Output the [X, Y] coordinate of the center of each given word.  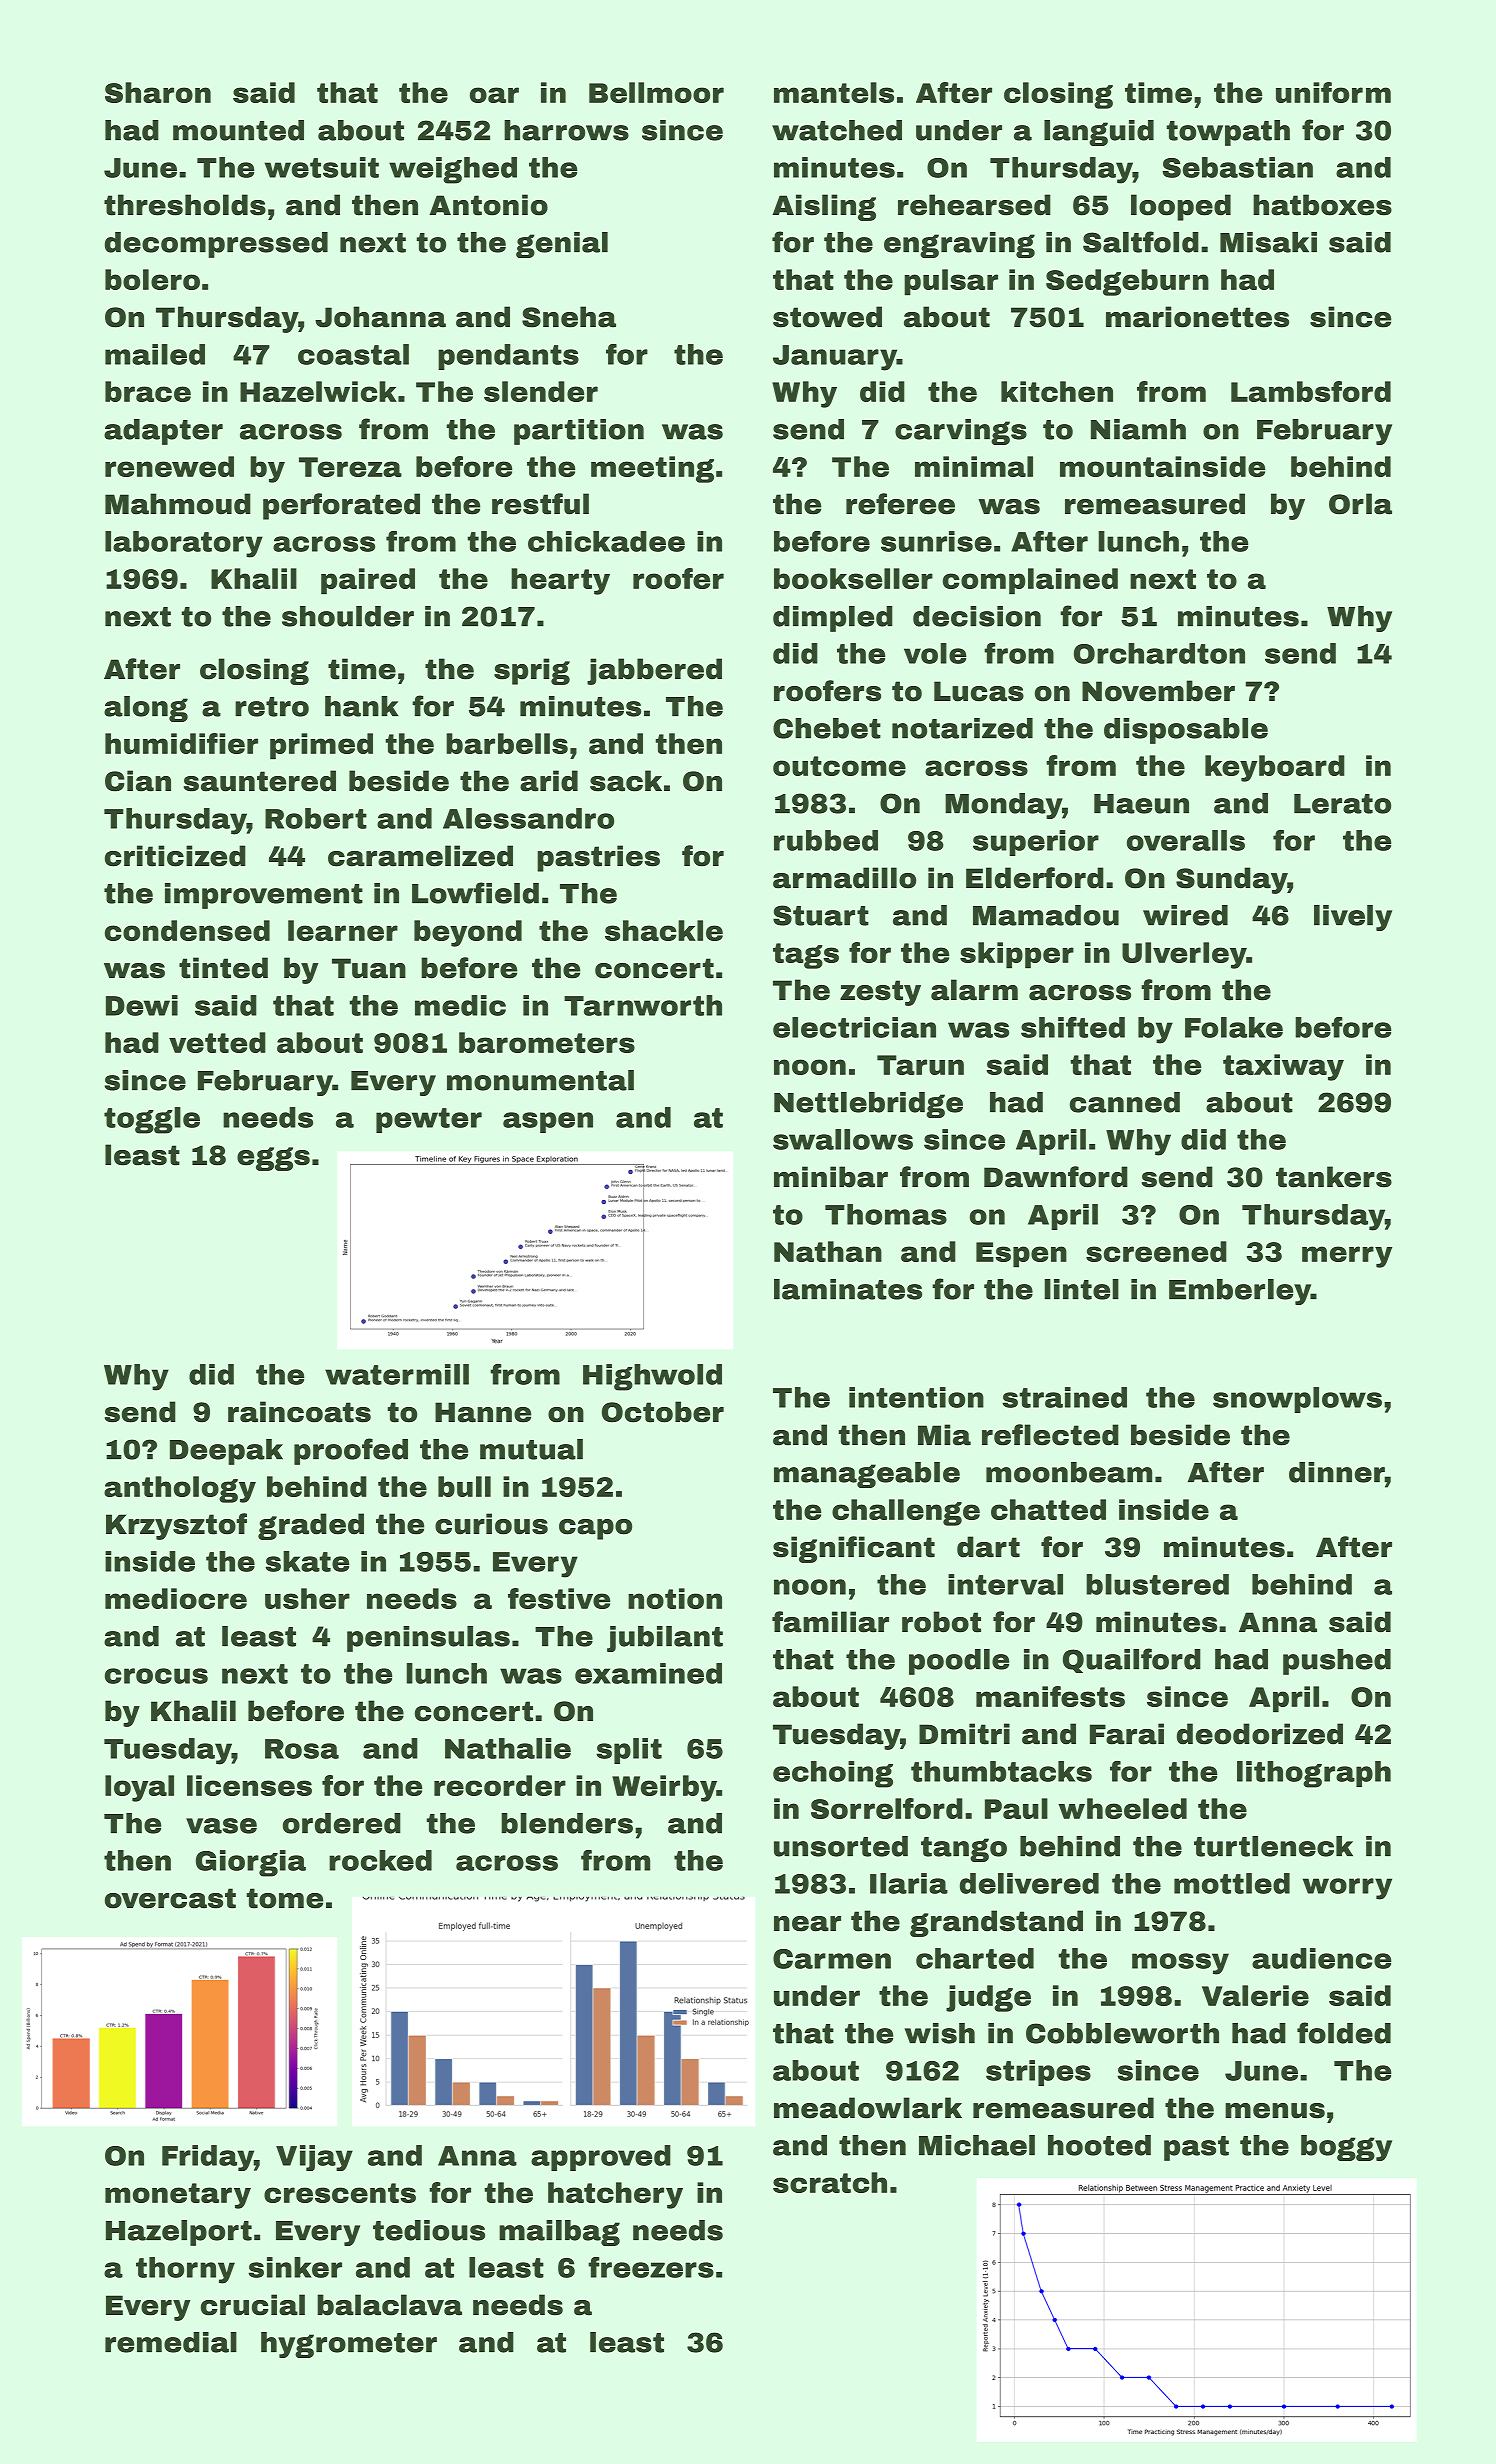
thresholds [185, 205]
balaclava [389, 2305]
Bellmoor [656, 92]
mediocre [176, 1598]
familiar [830, 1622]
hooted [1099, 2145]
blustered [1157, 1584]
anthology [180, 1489]
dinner [1337, 1472]
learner [343, 930]
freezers [651, 2267]
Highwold [652, 1377]
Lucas [979, 691]
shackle [664, 930]
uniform [1333, 92]
